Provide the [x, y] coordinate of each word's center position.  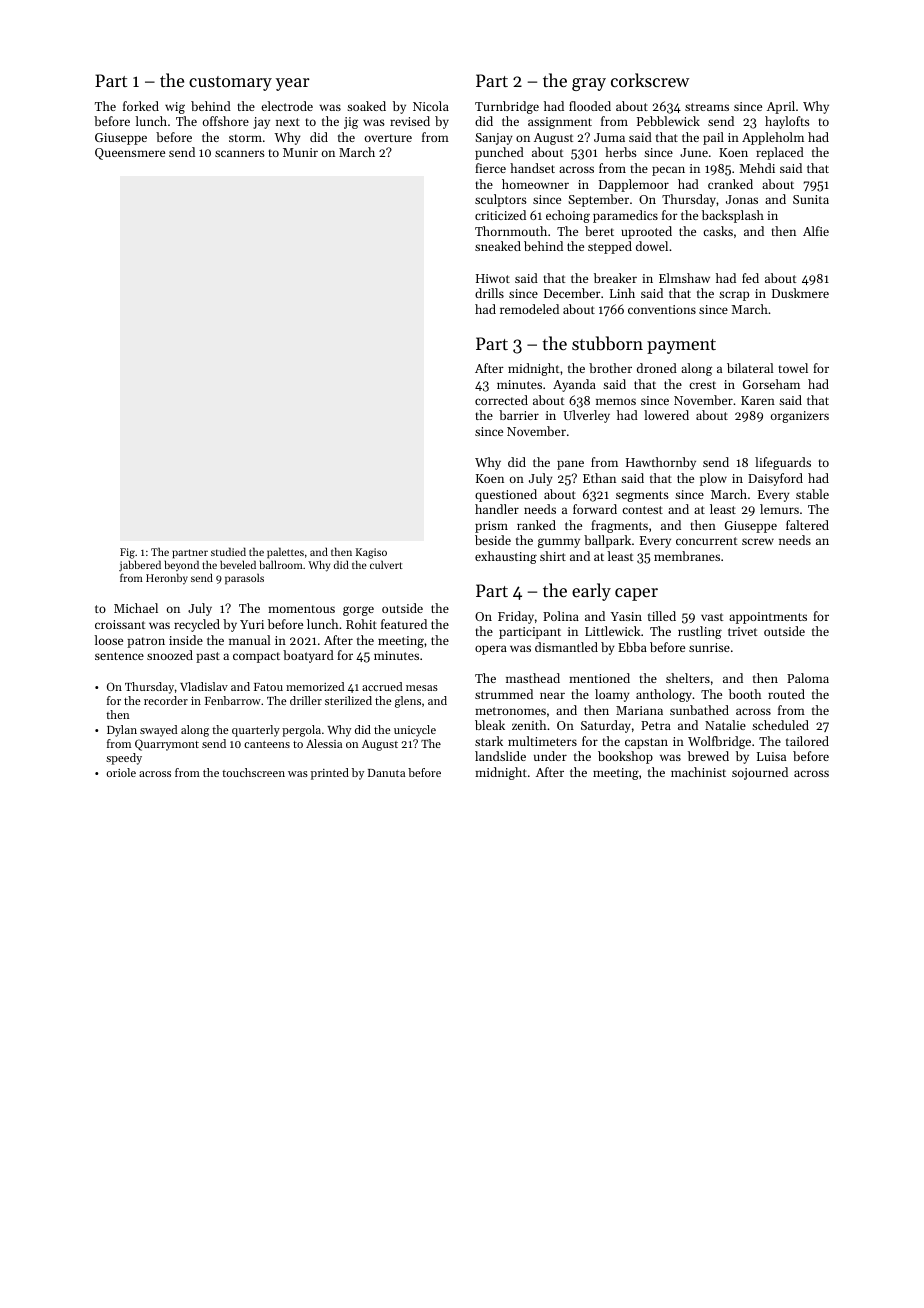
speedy [124, 759]
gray [589, 84]
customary [230, 83]
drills [489, 293]
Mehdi [757, 168]
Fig [127, 553]
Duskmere [800, 293]
